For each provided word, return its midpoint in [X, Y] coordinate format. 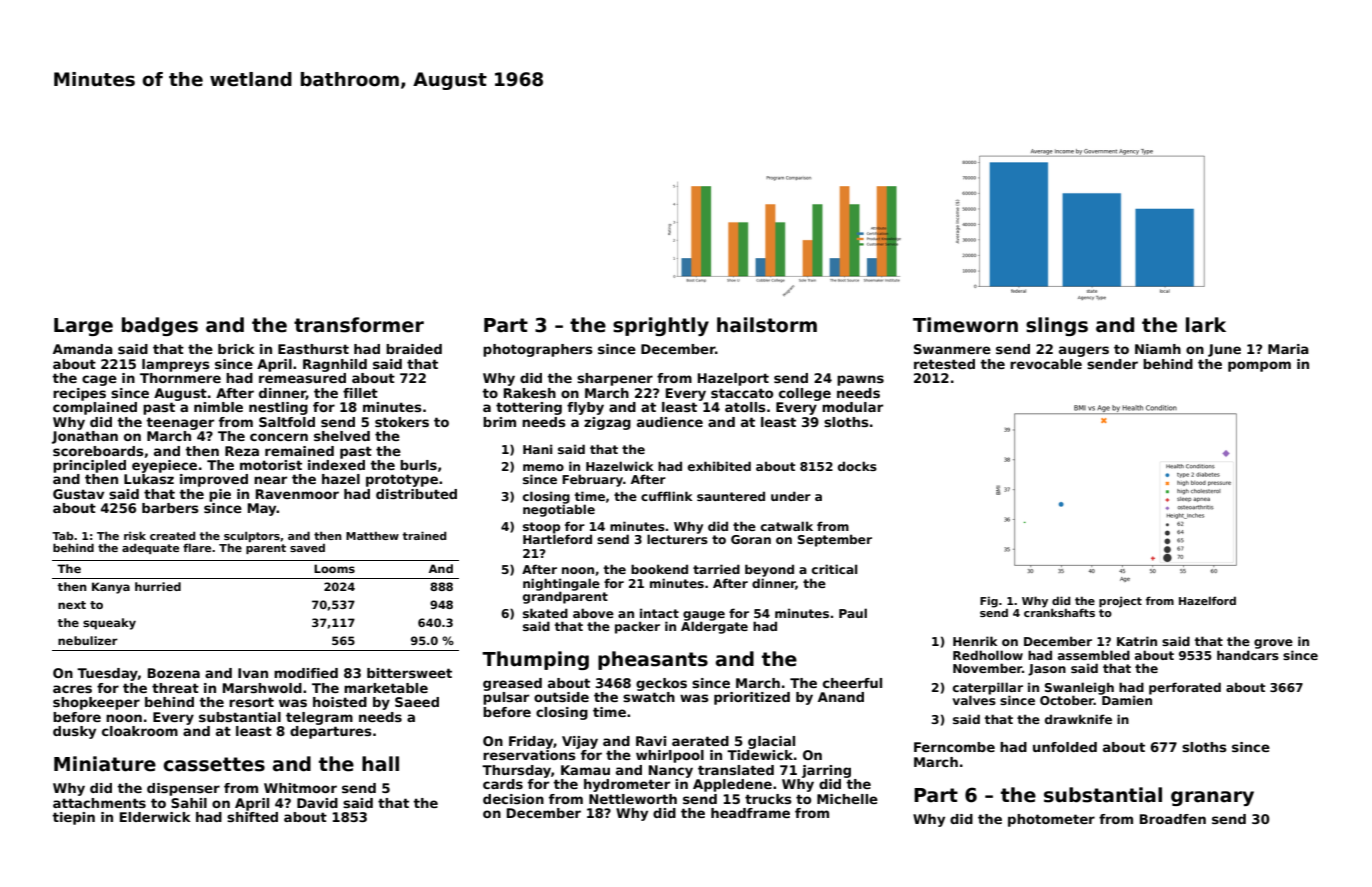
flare [197, 547]
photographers [538, 350]
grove [1273, 644]
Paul [853, 613]
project [1120, 602]
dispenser [183, 789]
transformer [359, 325]
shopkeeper [96, 703]
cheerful [852, 683]
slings [1057, 326]
